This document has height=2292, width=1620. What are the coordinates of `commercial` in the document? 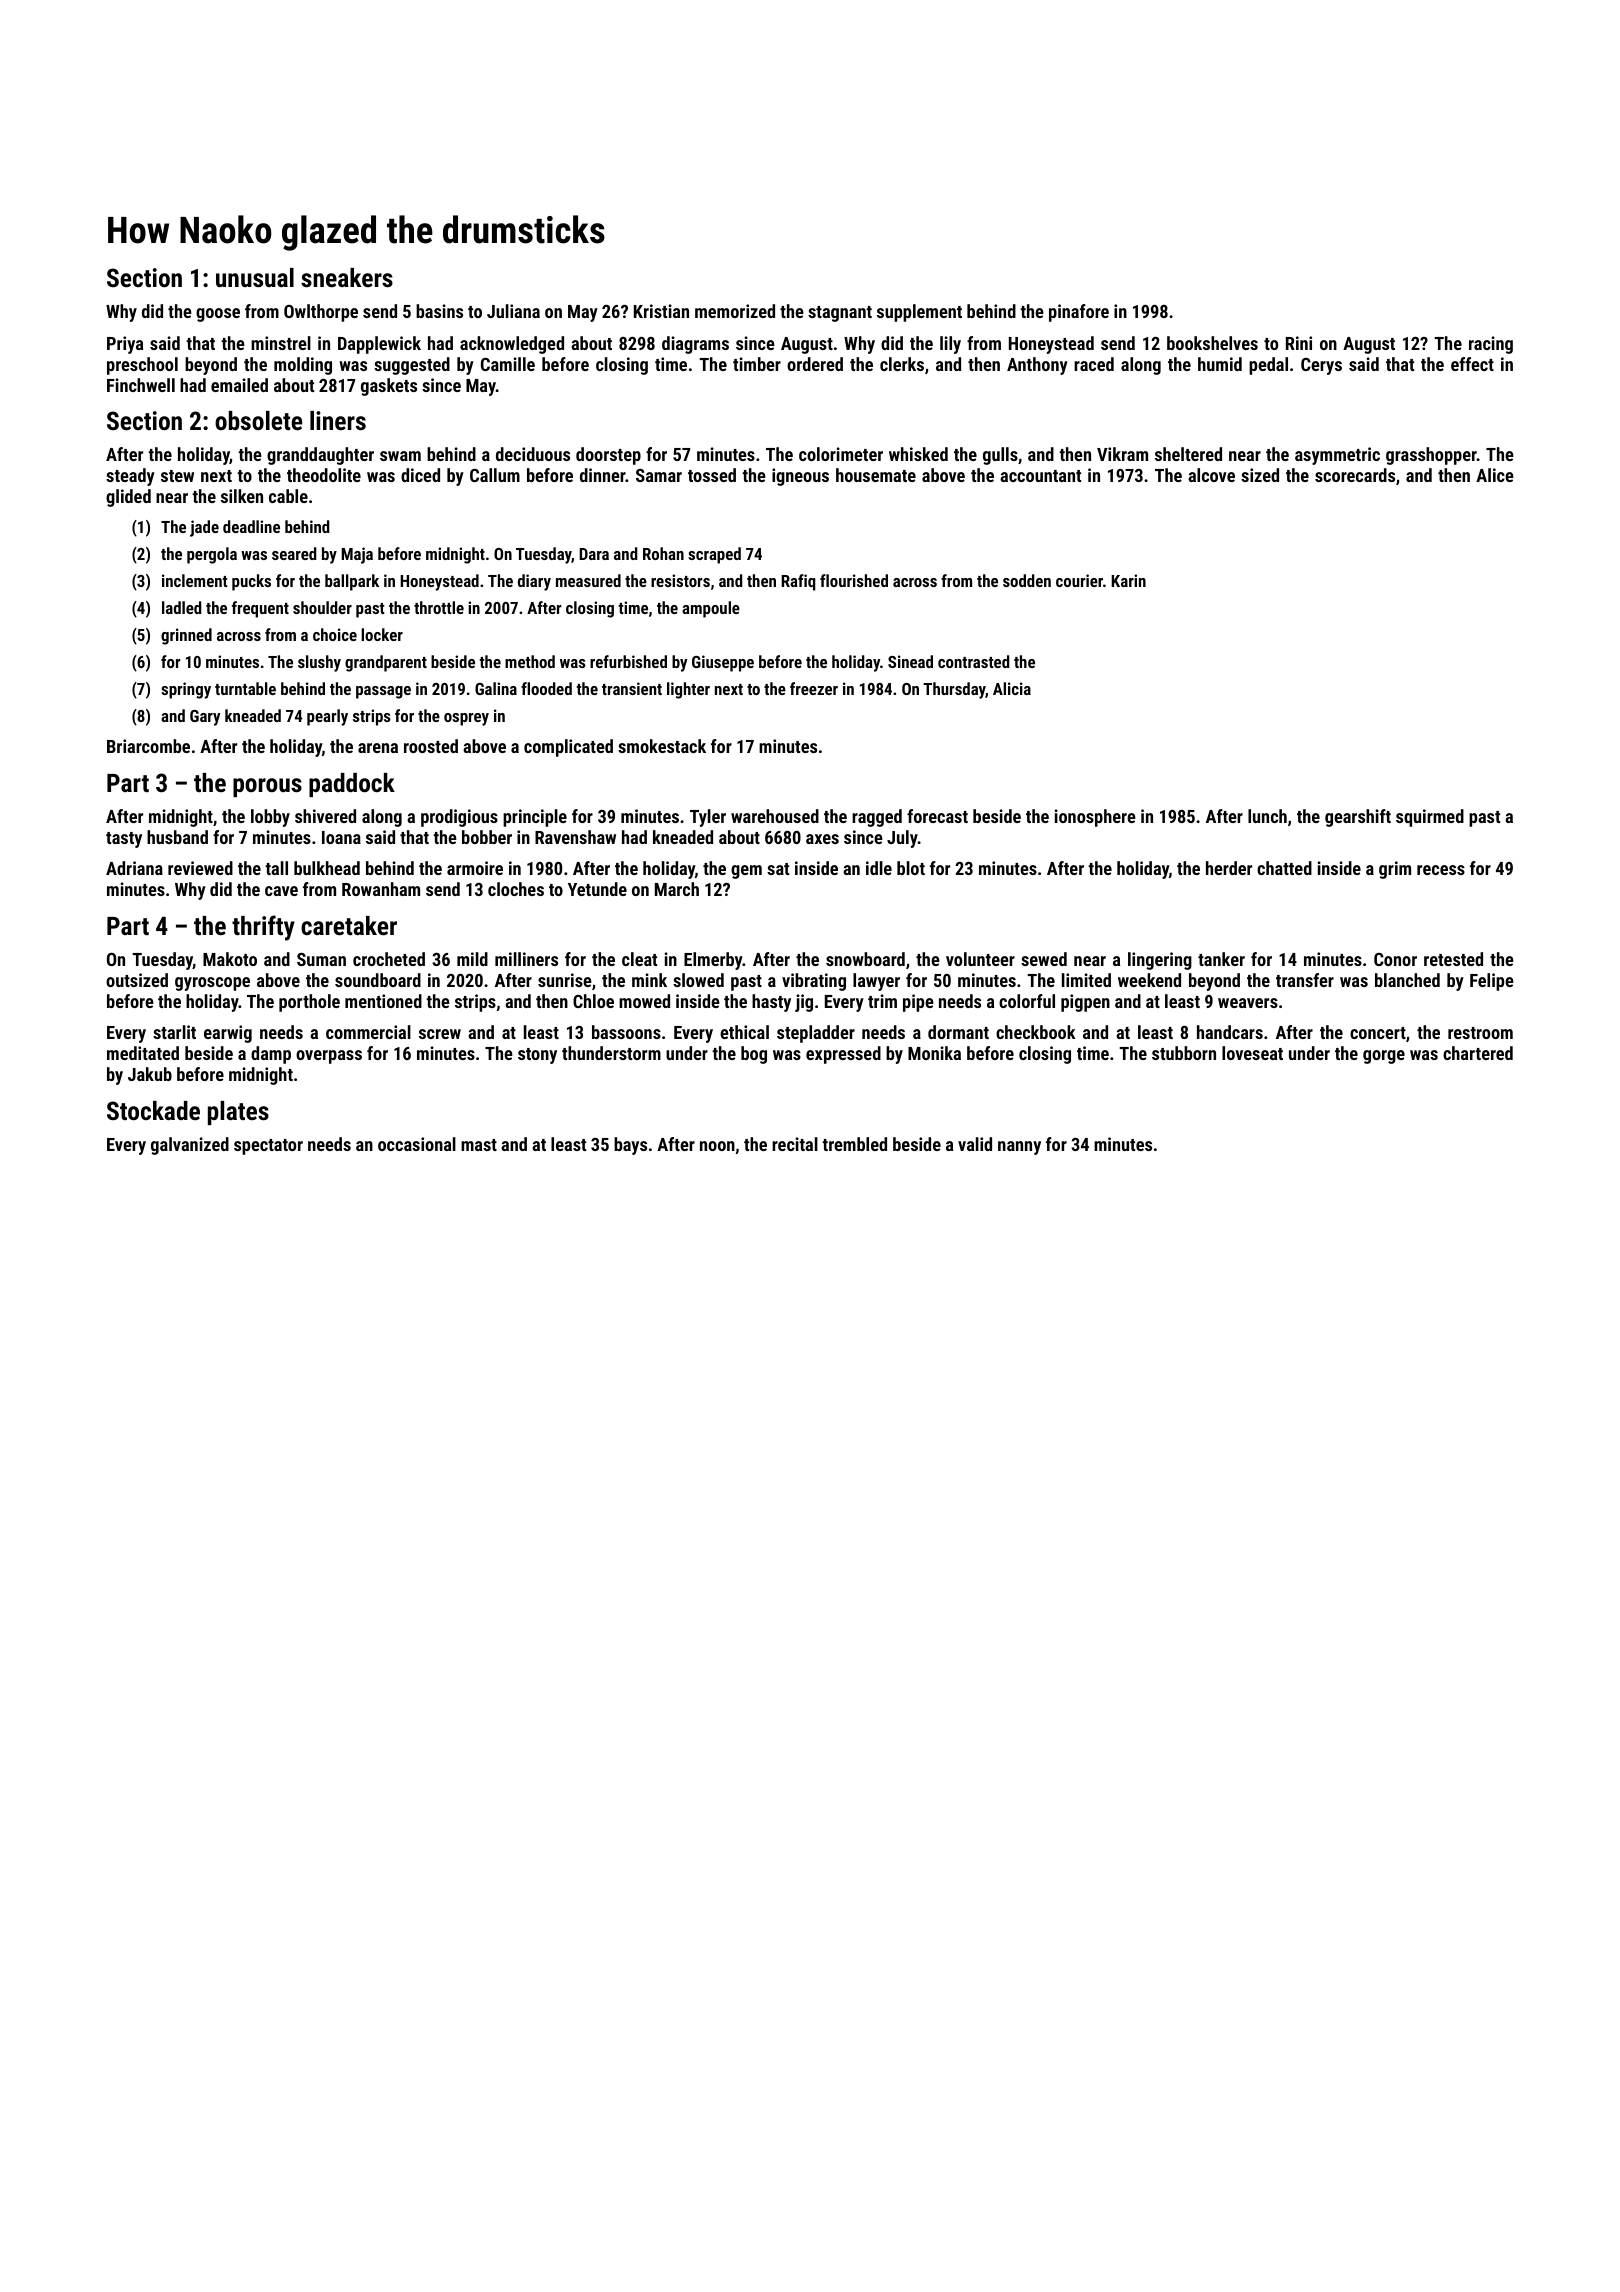 It's located at (368, 1032).
